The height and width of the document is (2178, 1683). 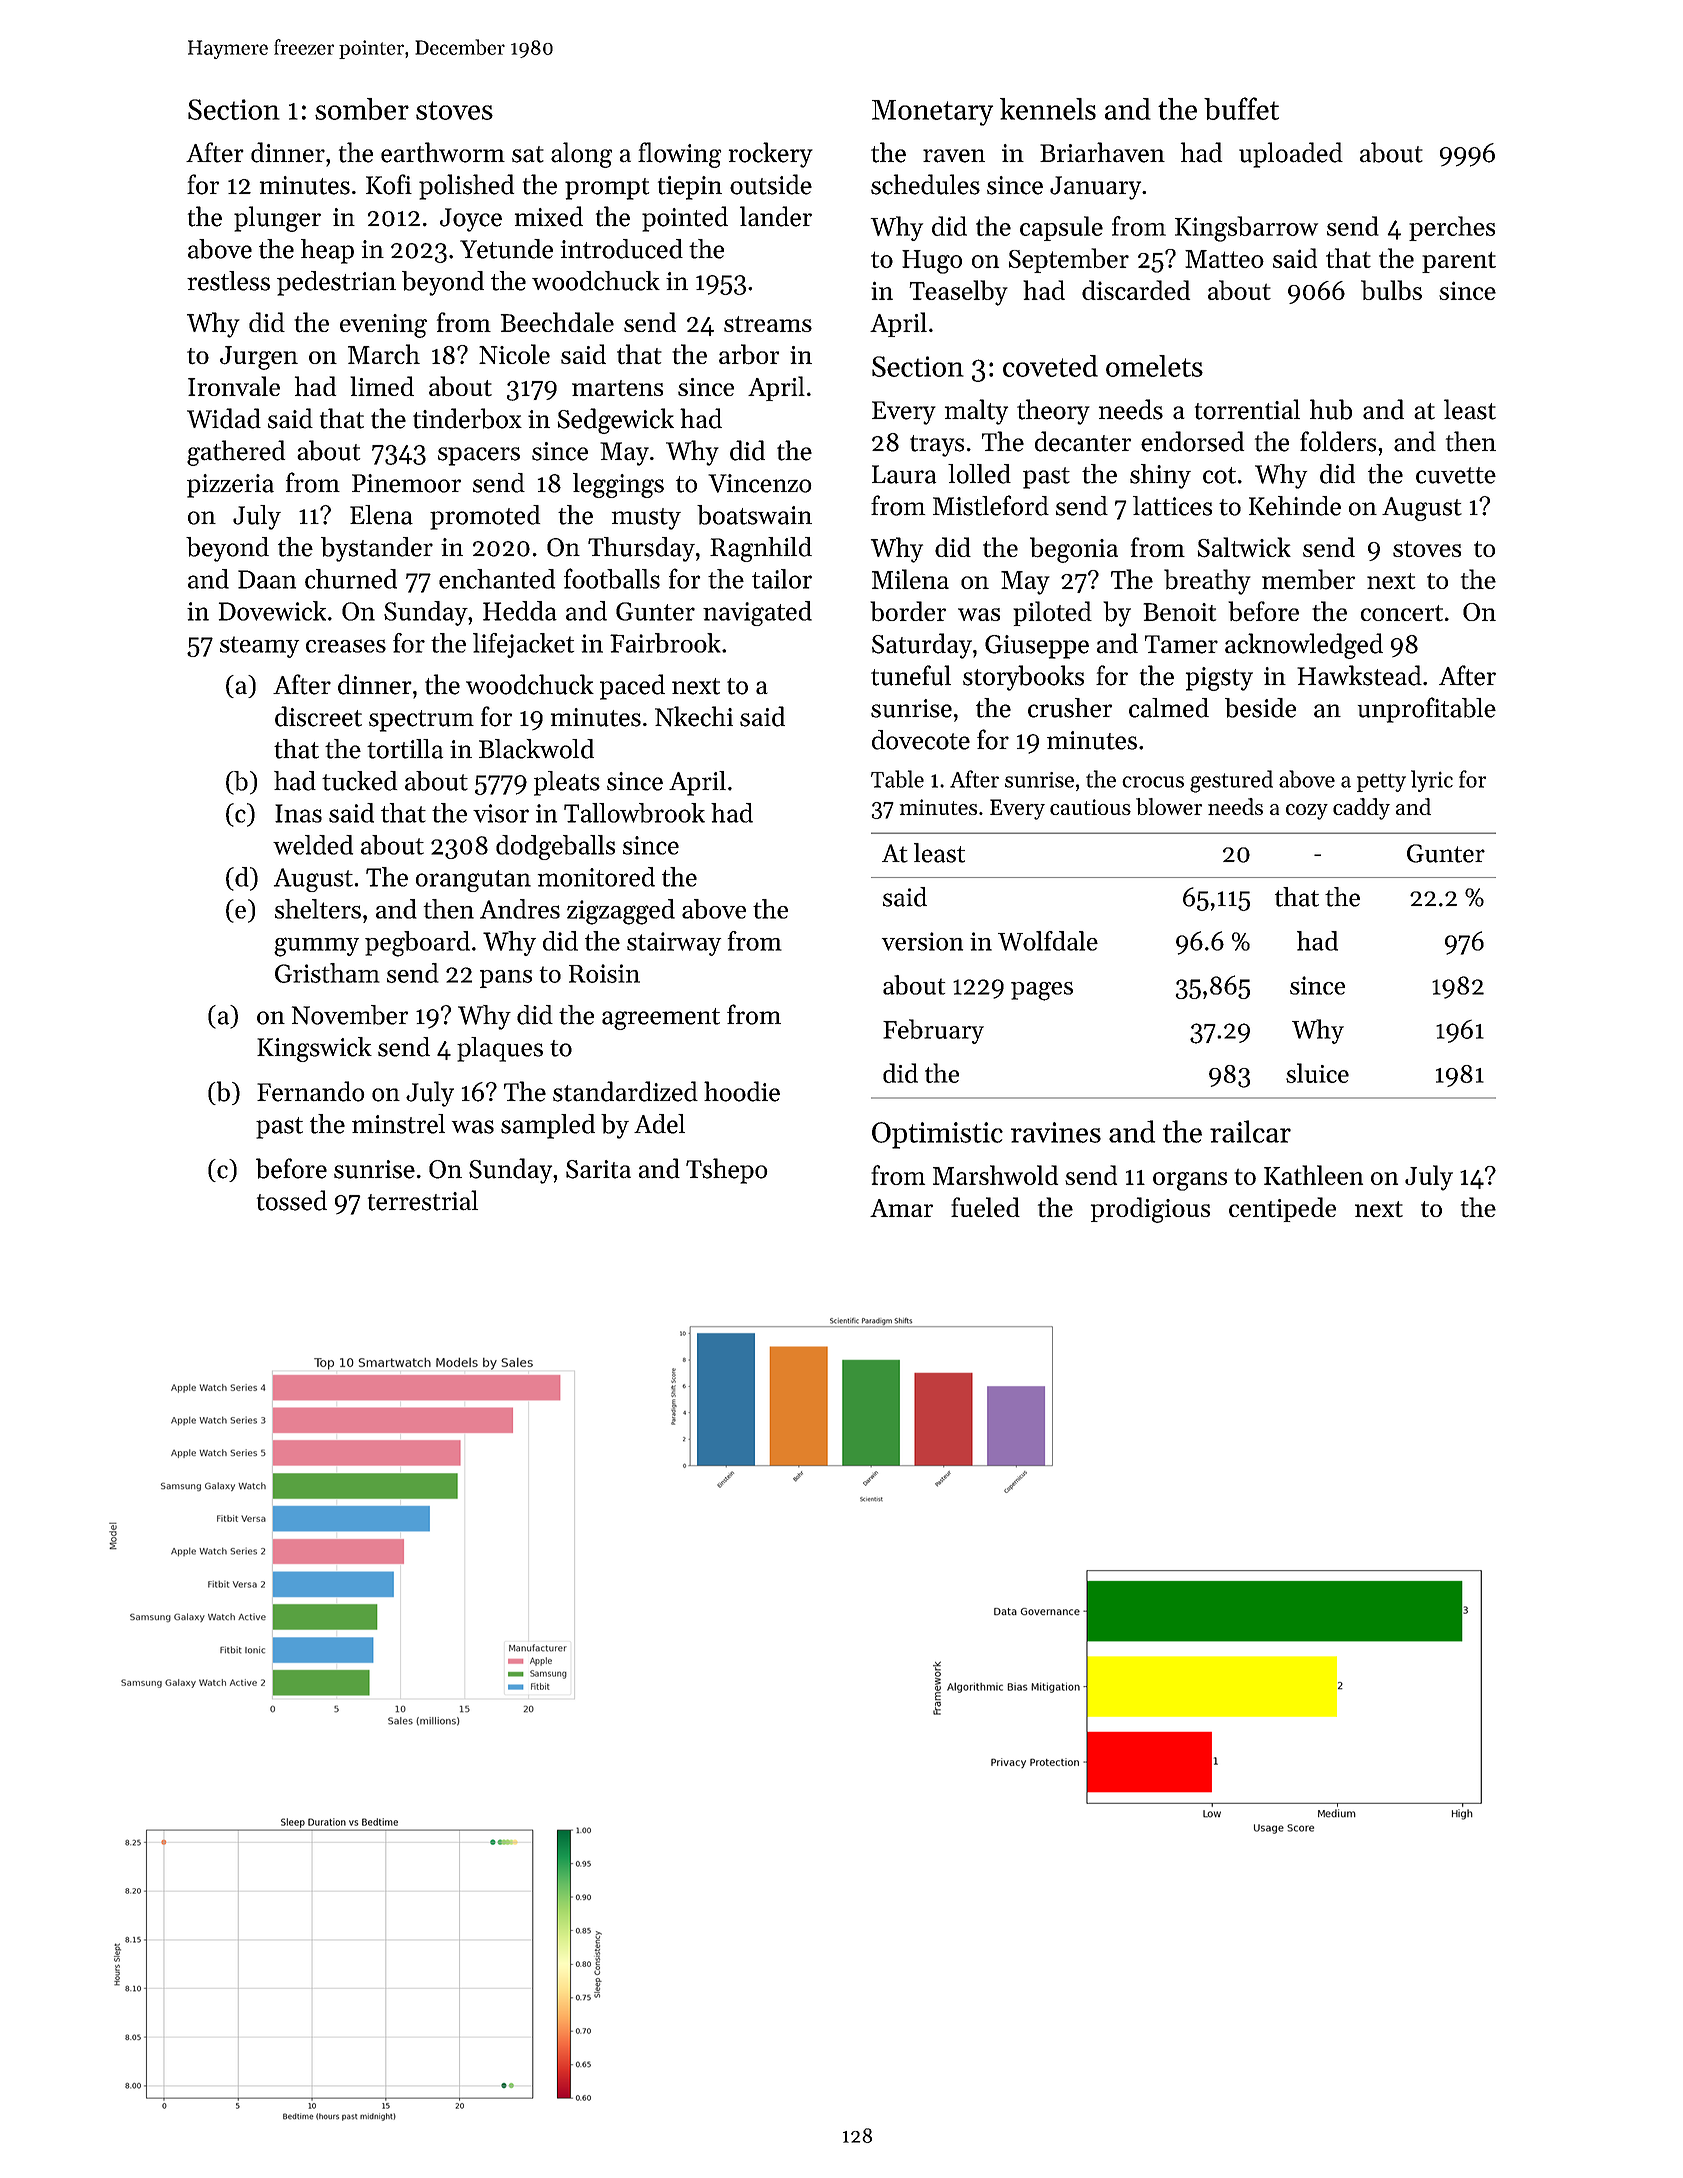 What do you see at coordinates (514, 354) in the document?
I see `Nicole` at bounding box center [514, 354].
